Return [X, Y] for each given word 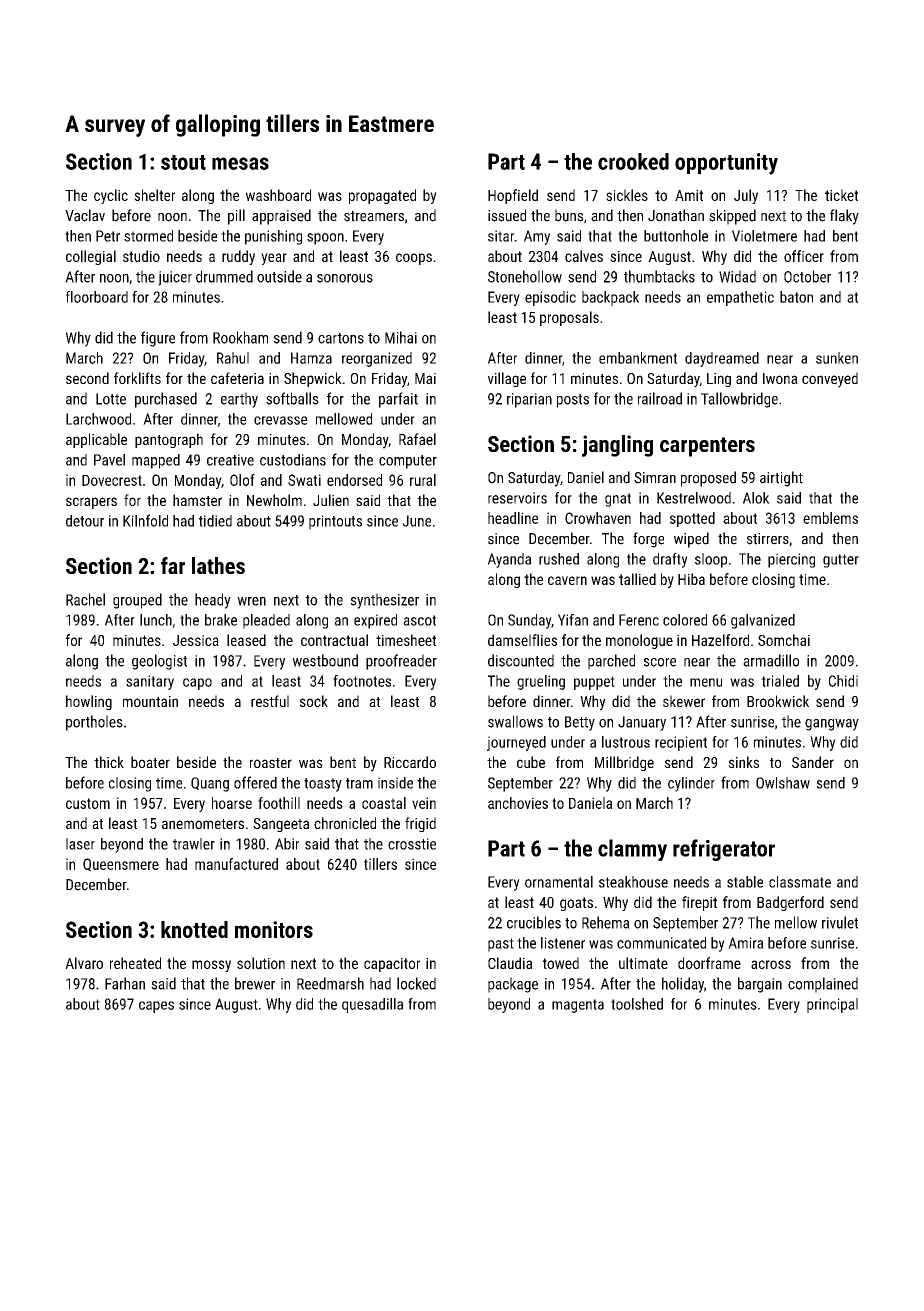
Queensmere [121, 865]
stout [183, 162]
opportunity [726, 164]
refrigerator [724, 850]
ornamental [559, 882]
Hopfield [513, 196]
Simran [655, 478]
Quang [210, 784]
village [507, 379]
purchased [166, 400]
